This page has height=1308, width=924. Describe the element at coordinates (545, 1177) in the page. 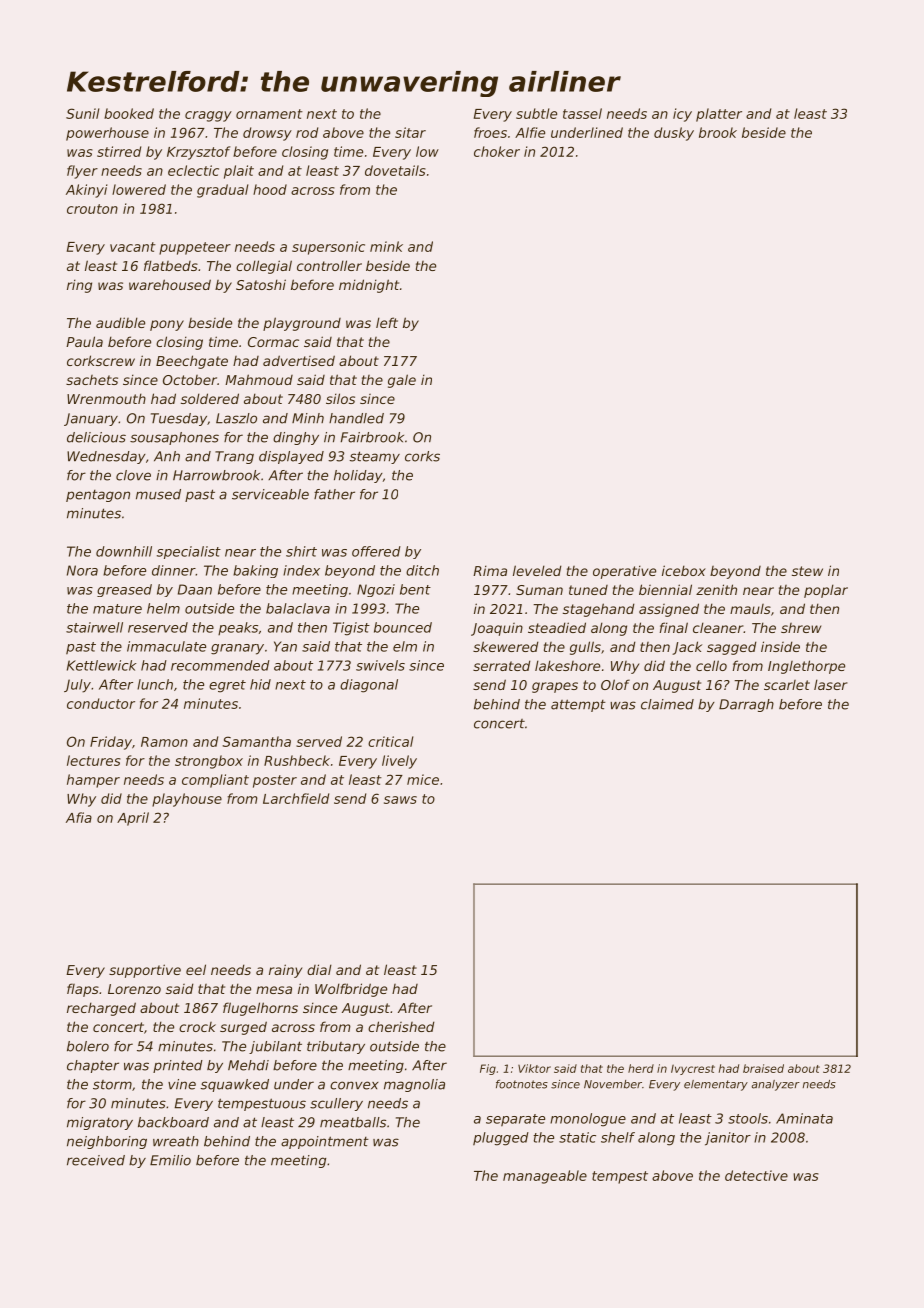

I see `manageable` at that location.
